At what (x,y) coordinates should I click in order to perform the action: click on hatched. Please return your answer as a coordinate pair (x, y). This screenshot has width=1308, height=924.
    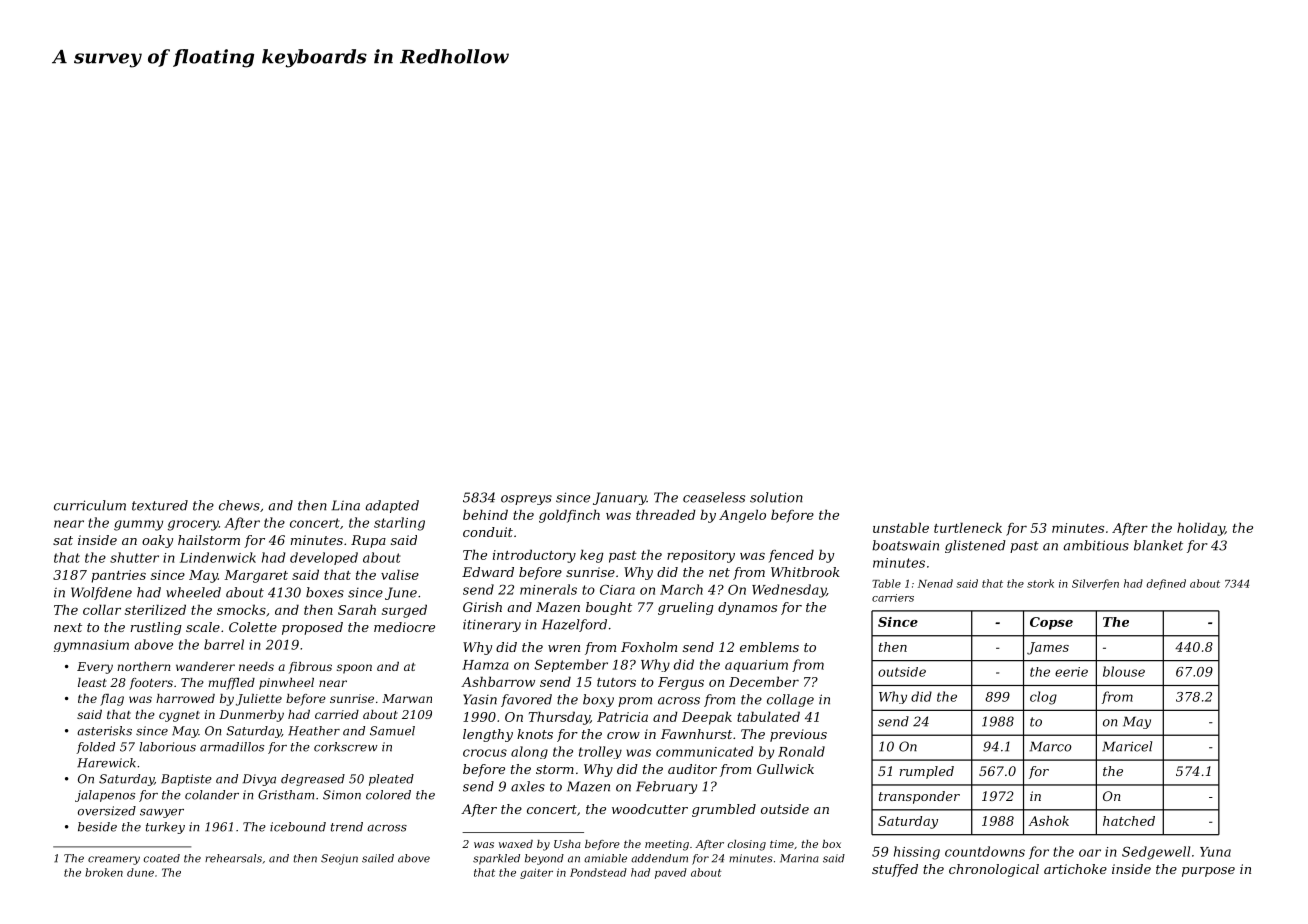
    Looking at the image, I should click on (1129, 821).
